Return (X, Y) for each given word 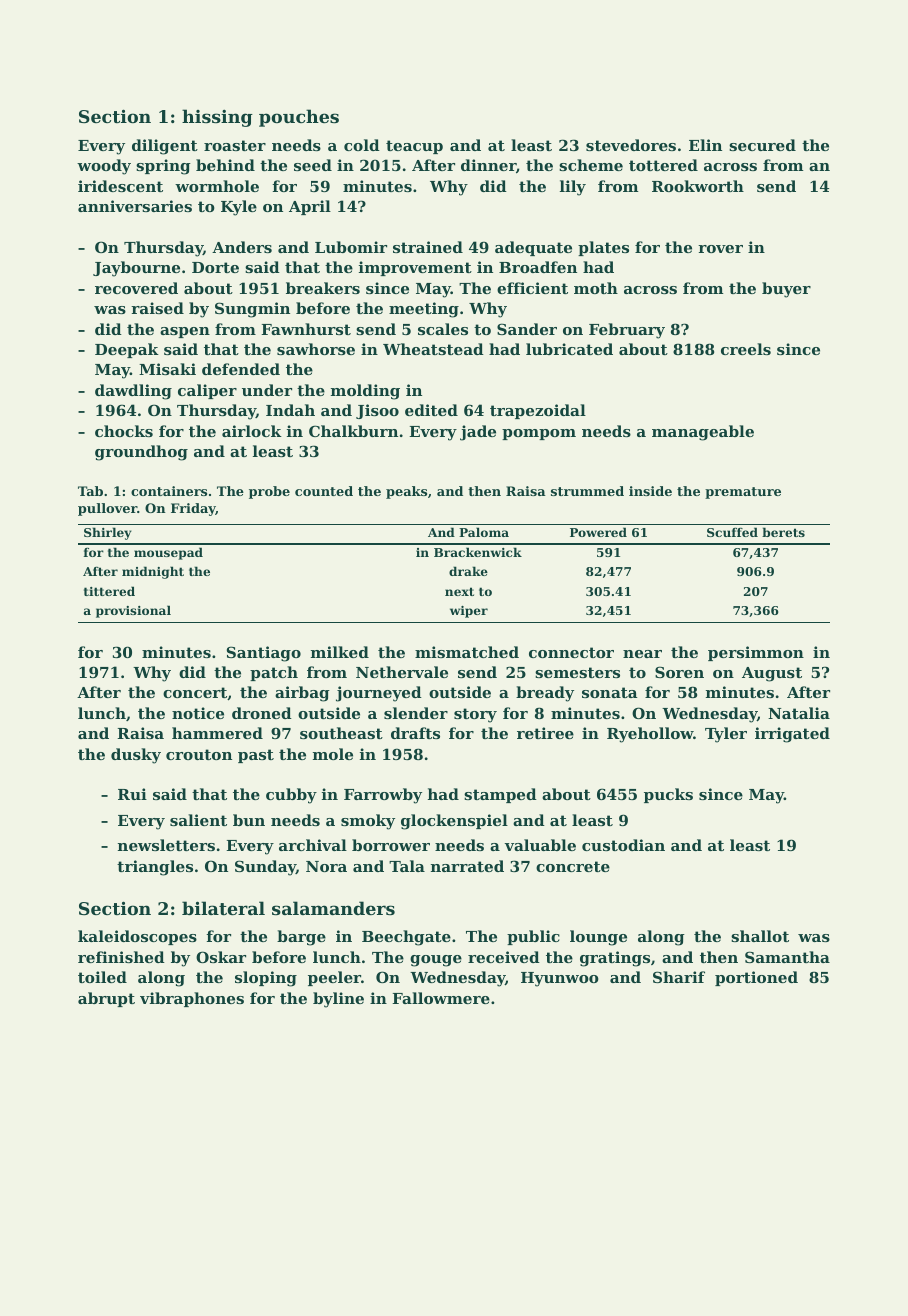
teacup (414, 147)
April (310, 207)
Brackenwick (478, 552)
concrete (573, 866)
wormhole (217, 186)
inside (650, 491)
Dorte (215, 267)
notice (198, 713)
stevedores (631, 145)
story (475, 715)
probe (269, 492)
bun (249, 820)
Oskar (221, 957)
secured (762, 145)
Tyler (726, 735)
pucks (668, 795)
